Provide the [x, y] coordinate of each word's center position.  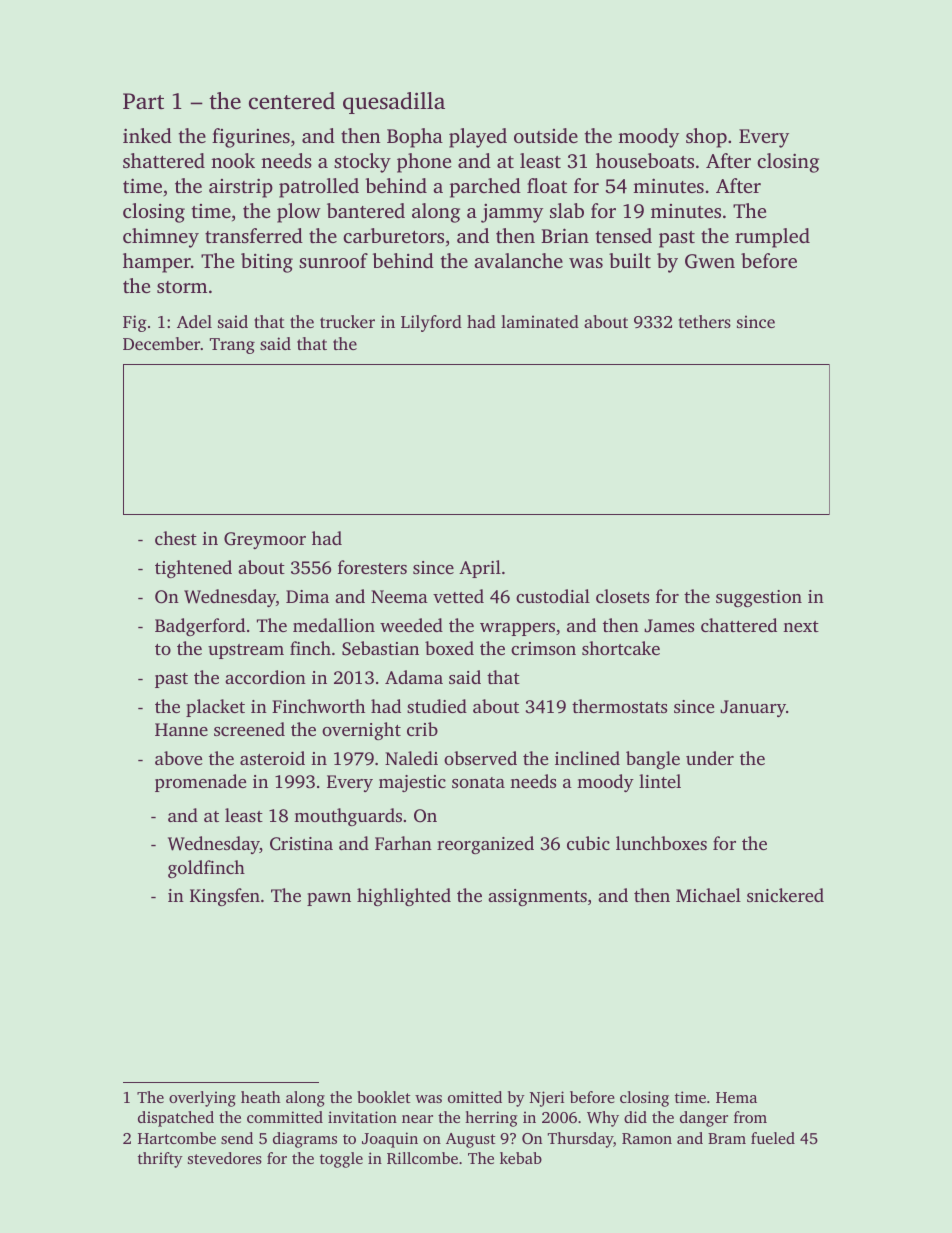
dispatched [176, 1119]
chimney [161, 238]
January [753, 708]
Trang [232, 346]
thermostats [619, 706]
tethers [705, 321]
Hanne [181, 729]
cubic [588, 843]
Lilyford [431, 323]
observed [480, 758]
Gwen [710, 261]
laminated [540, 321]
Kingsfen [225, 897]
